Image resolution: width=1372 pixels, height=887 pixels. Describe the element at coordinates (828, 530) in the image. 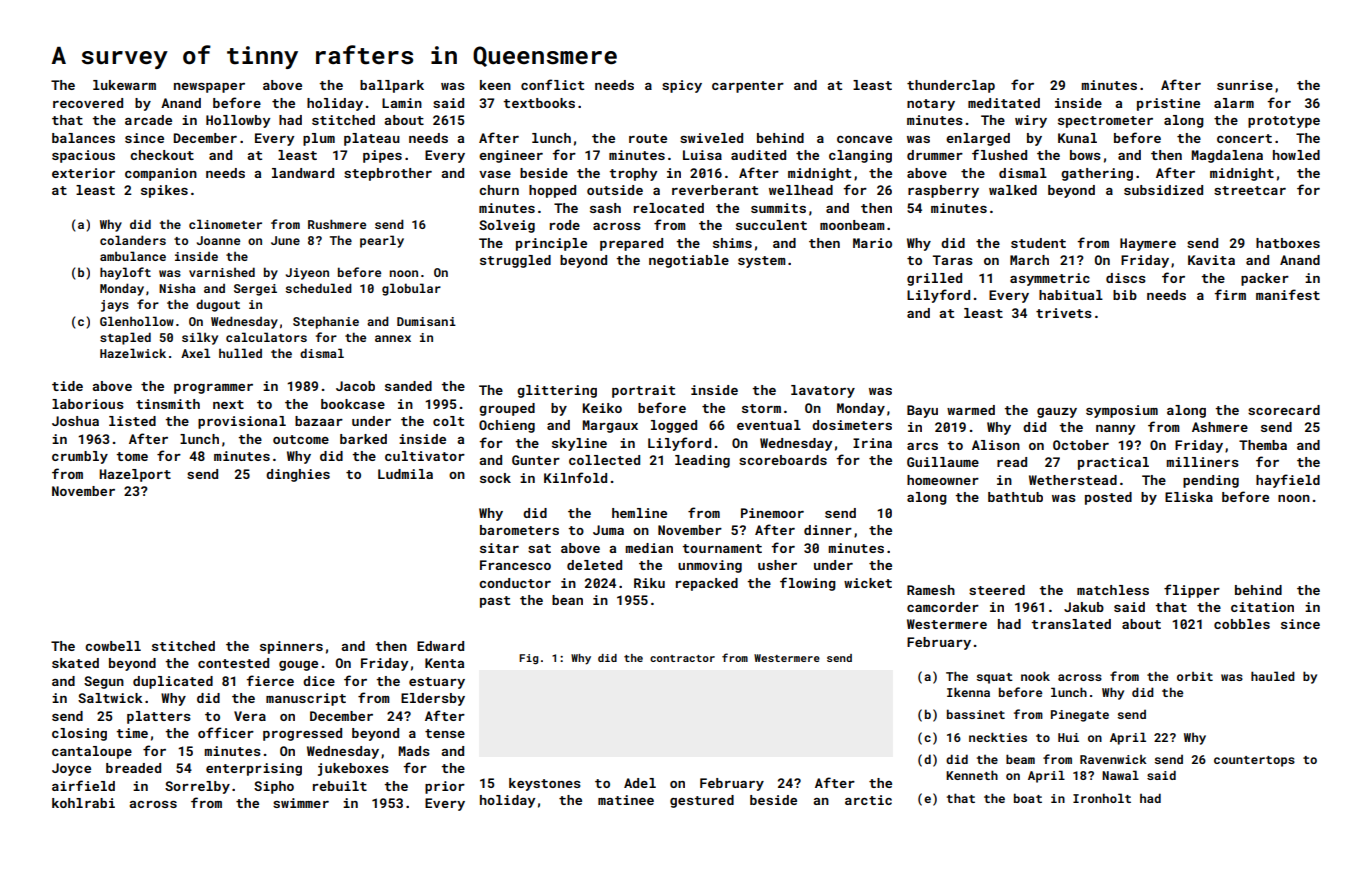

I see `dinner` at that location.
